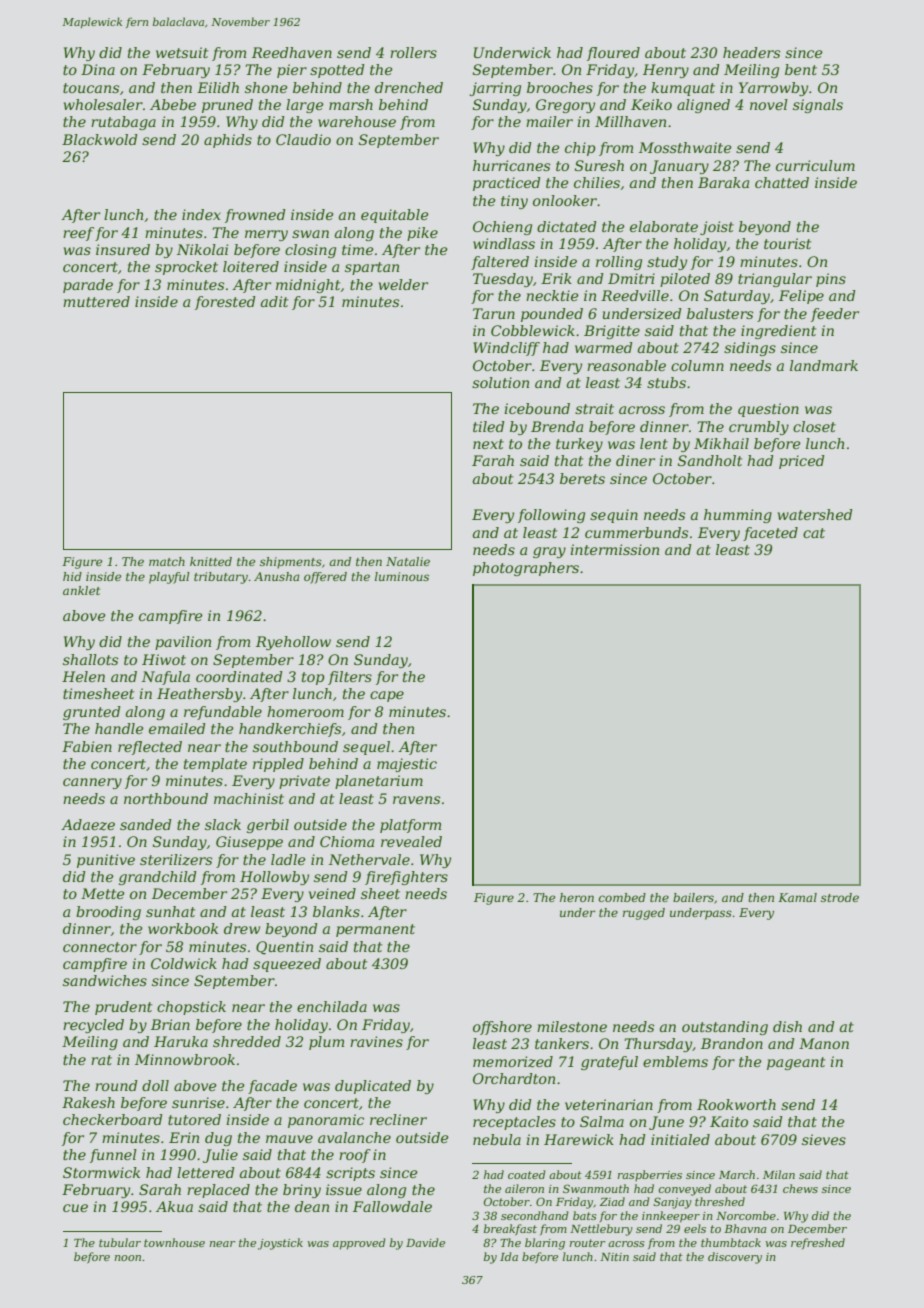 This document has height=1308, width=924. Describe the element at coordinates (408, 561) in the document. I see `Natalie` at that location.
